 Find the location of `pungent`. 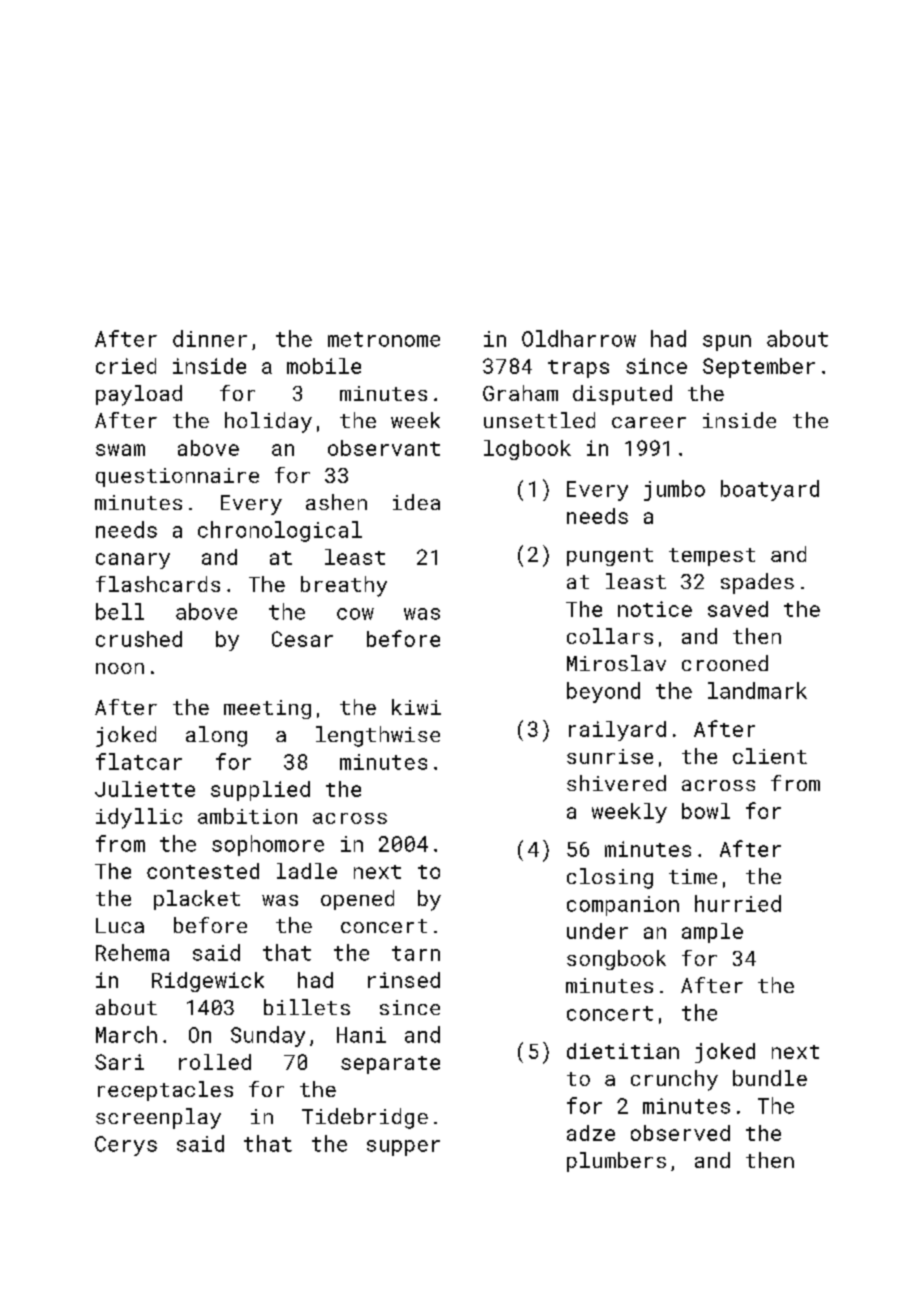

pungent is located at coordinates (610, 557).
